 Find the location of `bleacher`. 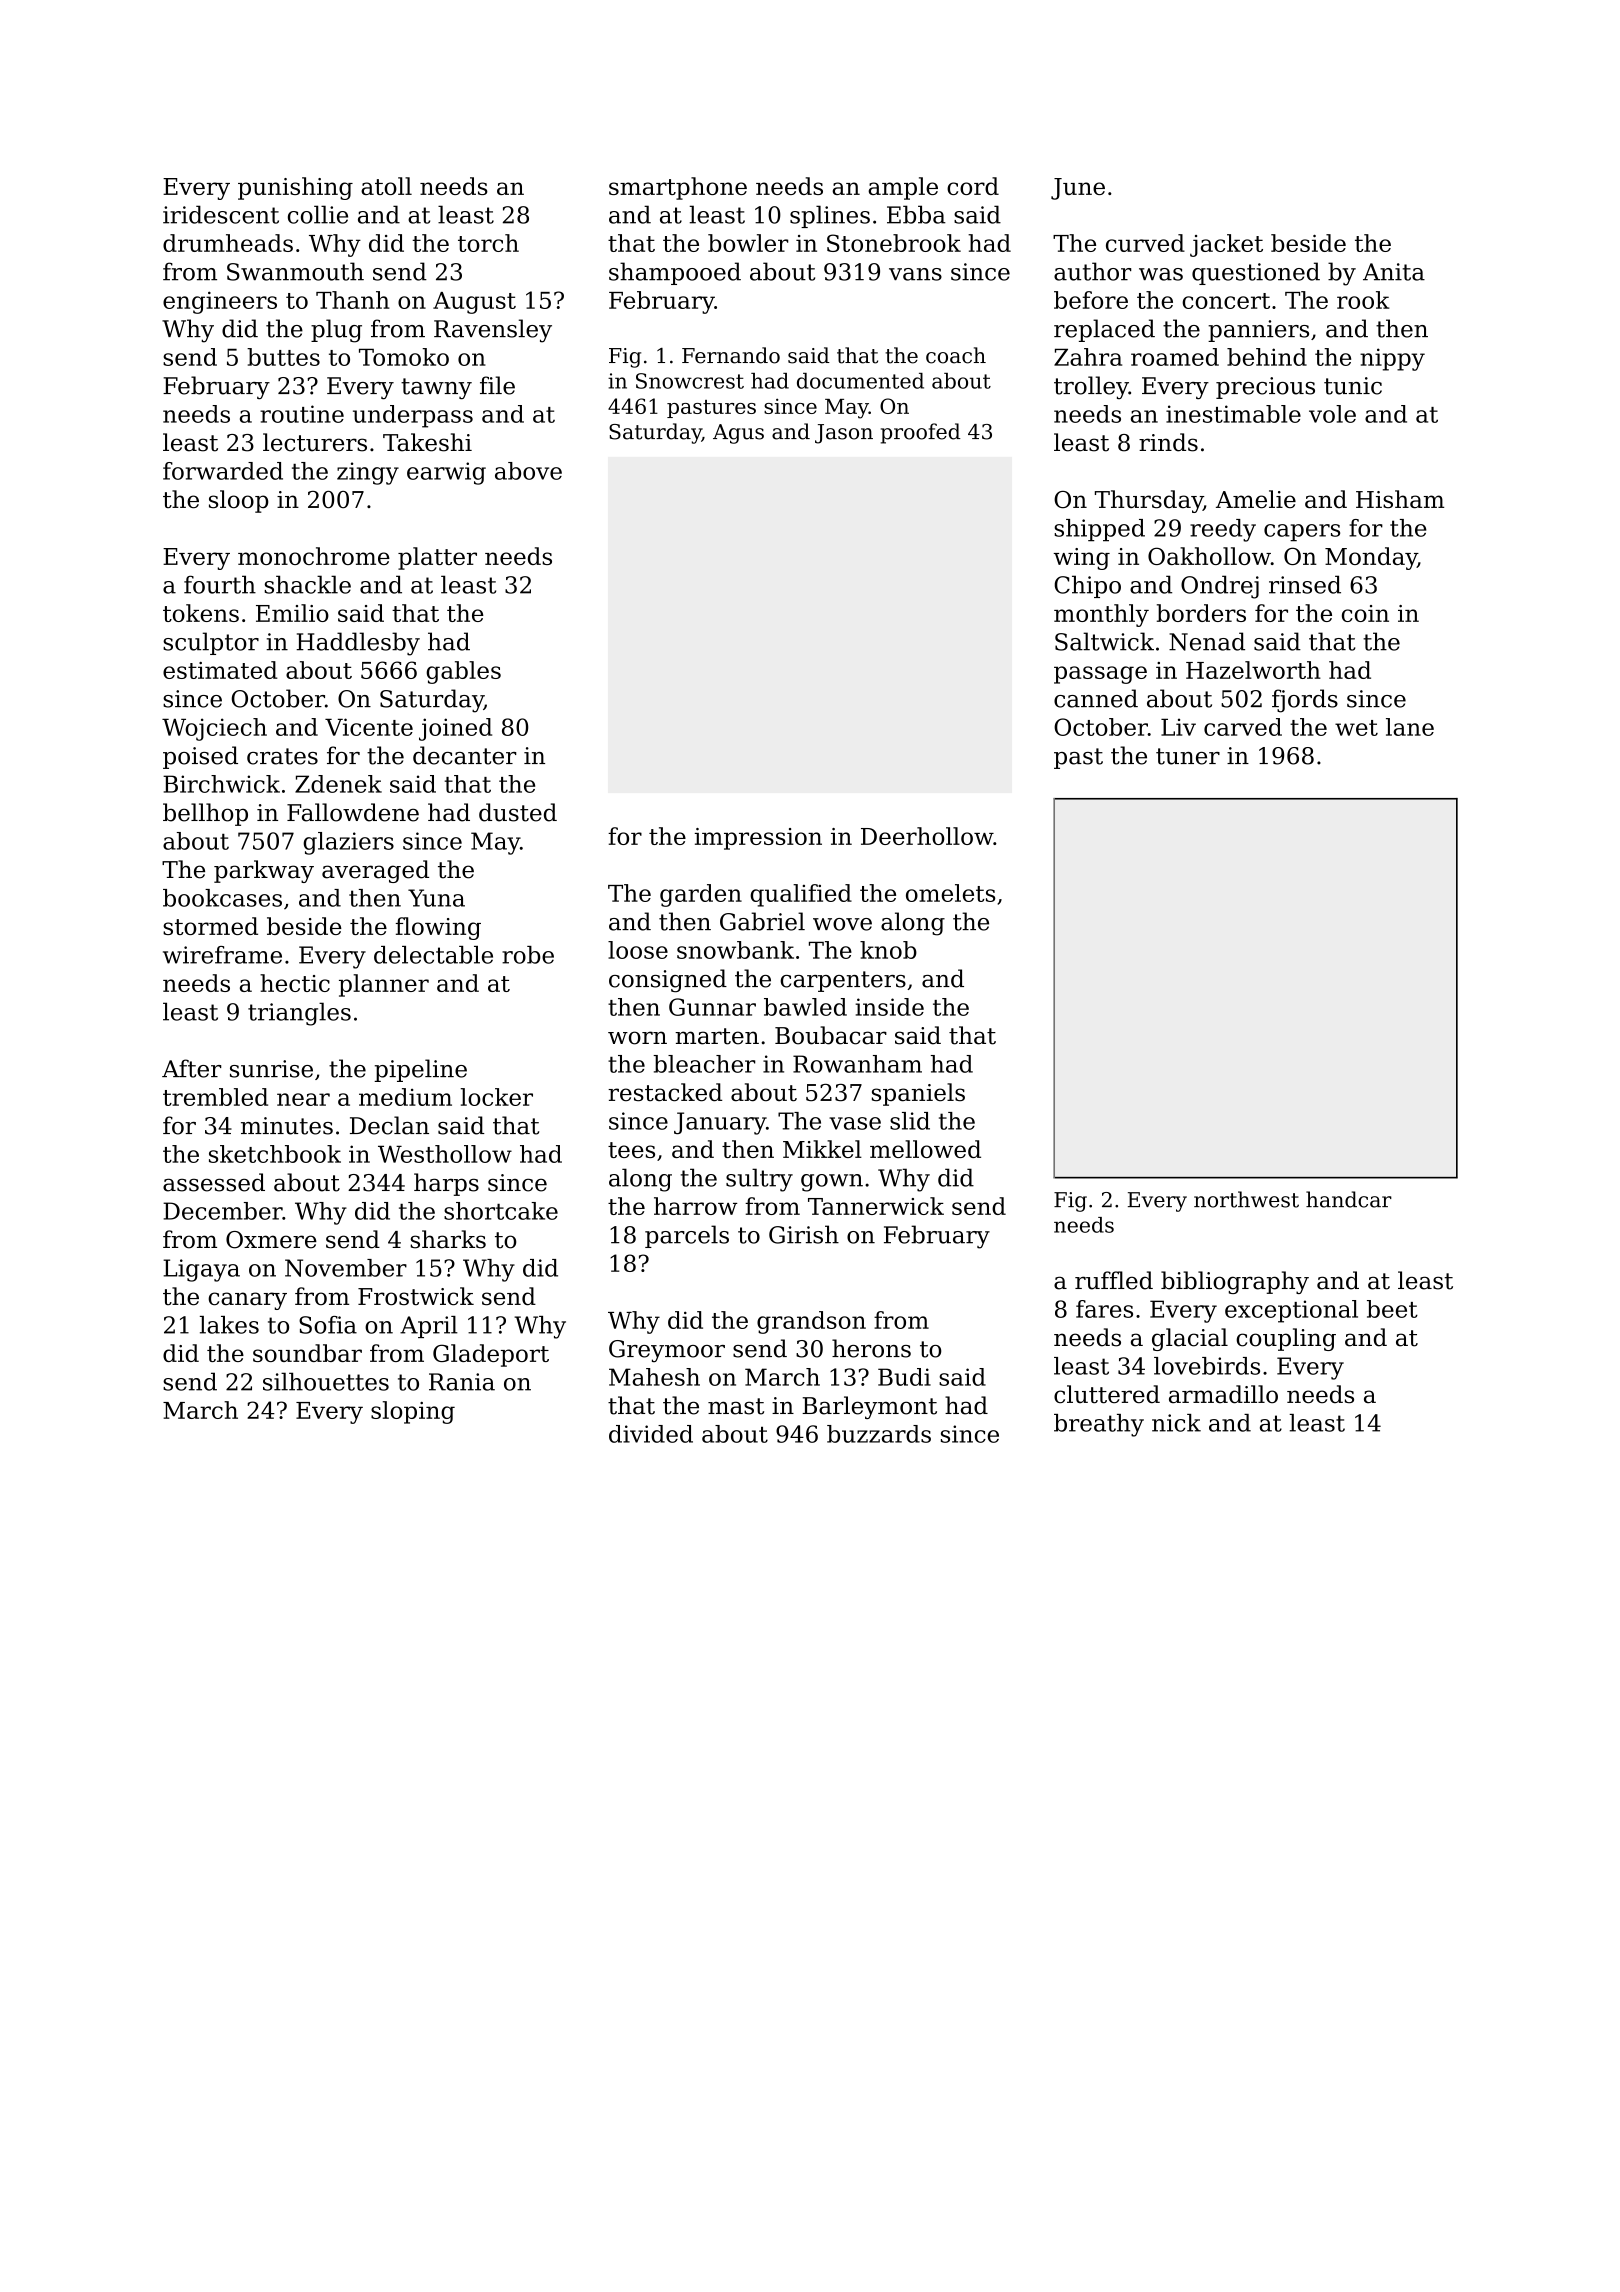

bleacher is located at coordinates (704, 1064).
